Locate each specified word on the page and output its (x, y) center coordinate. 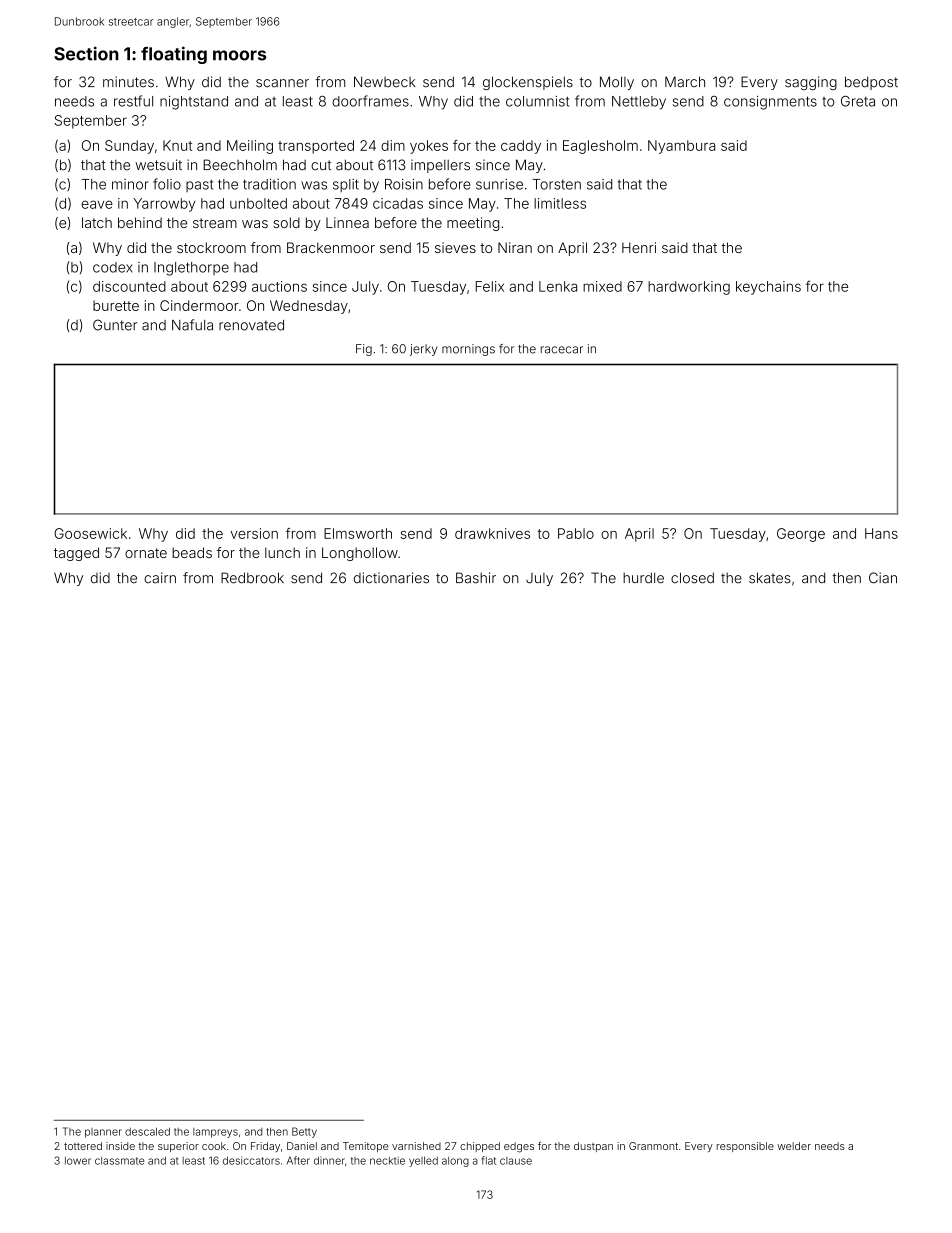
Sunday (129, 147)
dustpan (593, 1147)
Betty (304, 1132)
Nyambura (681, 147)
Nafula (192, 325)
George (801, 535)
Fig (364, 350)
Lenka (558, 286)
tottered (83, 1146)
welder (794, 1146)
